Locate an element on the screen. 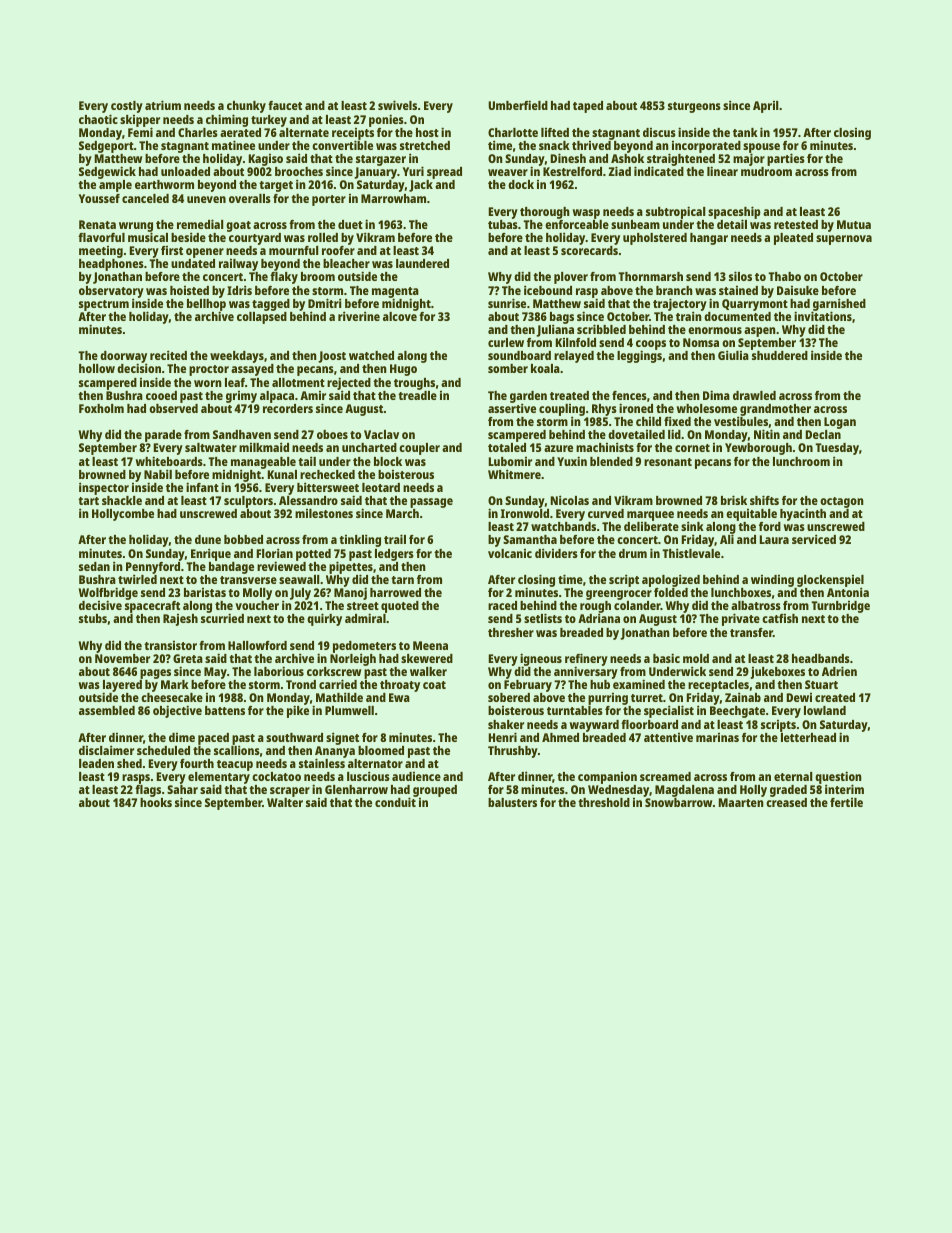  tart is located at coordinates (88, 501).
